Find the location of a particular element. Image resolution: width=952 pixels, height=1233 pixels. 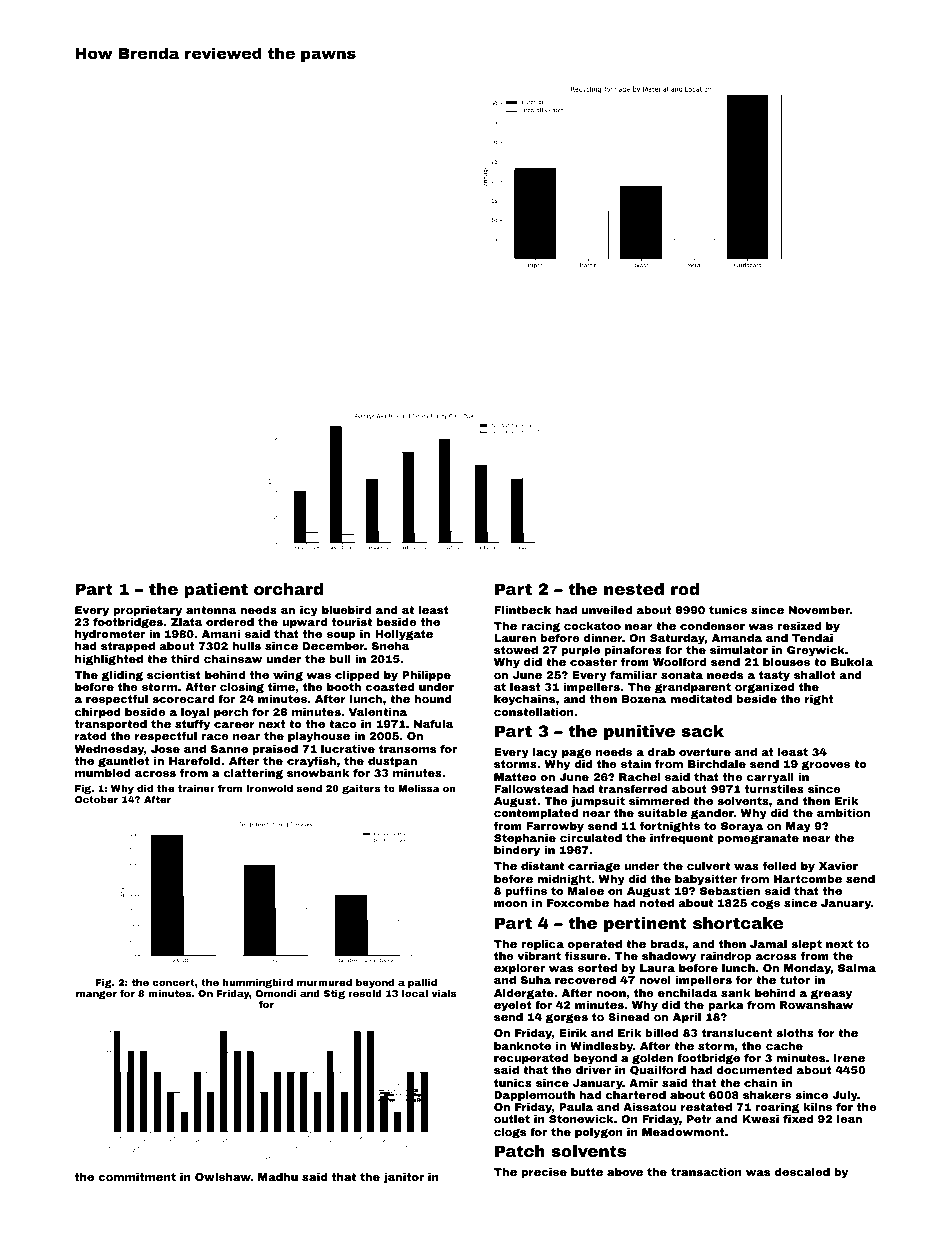

gorges is located at coordinates (567, 1019).
